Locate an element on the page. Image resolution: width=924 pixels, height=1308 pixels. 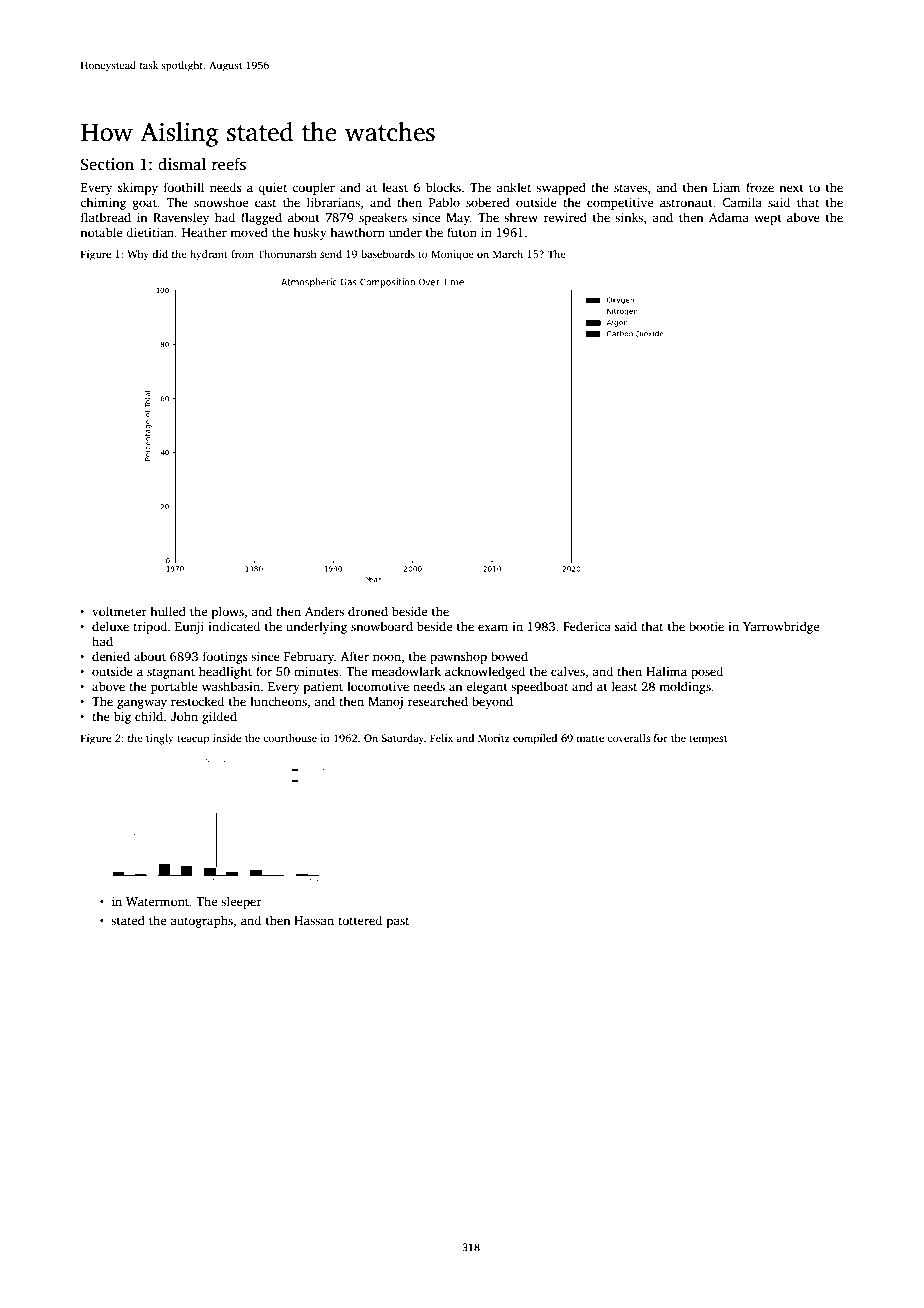
Why is located at coordinates (138, 255).
